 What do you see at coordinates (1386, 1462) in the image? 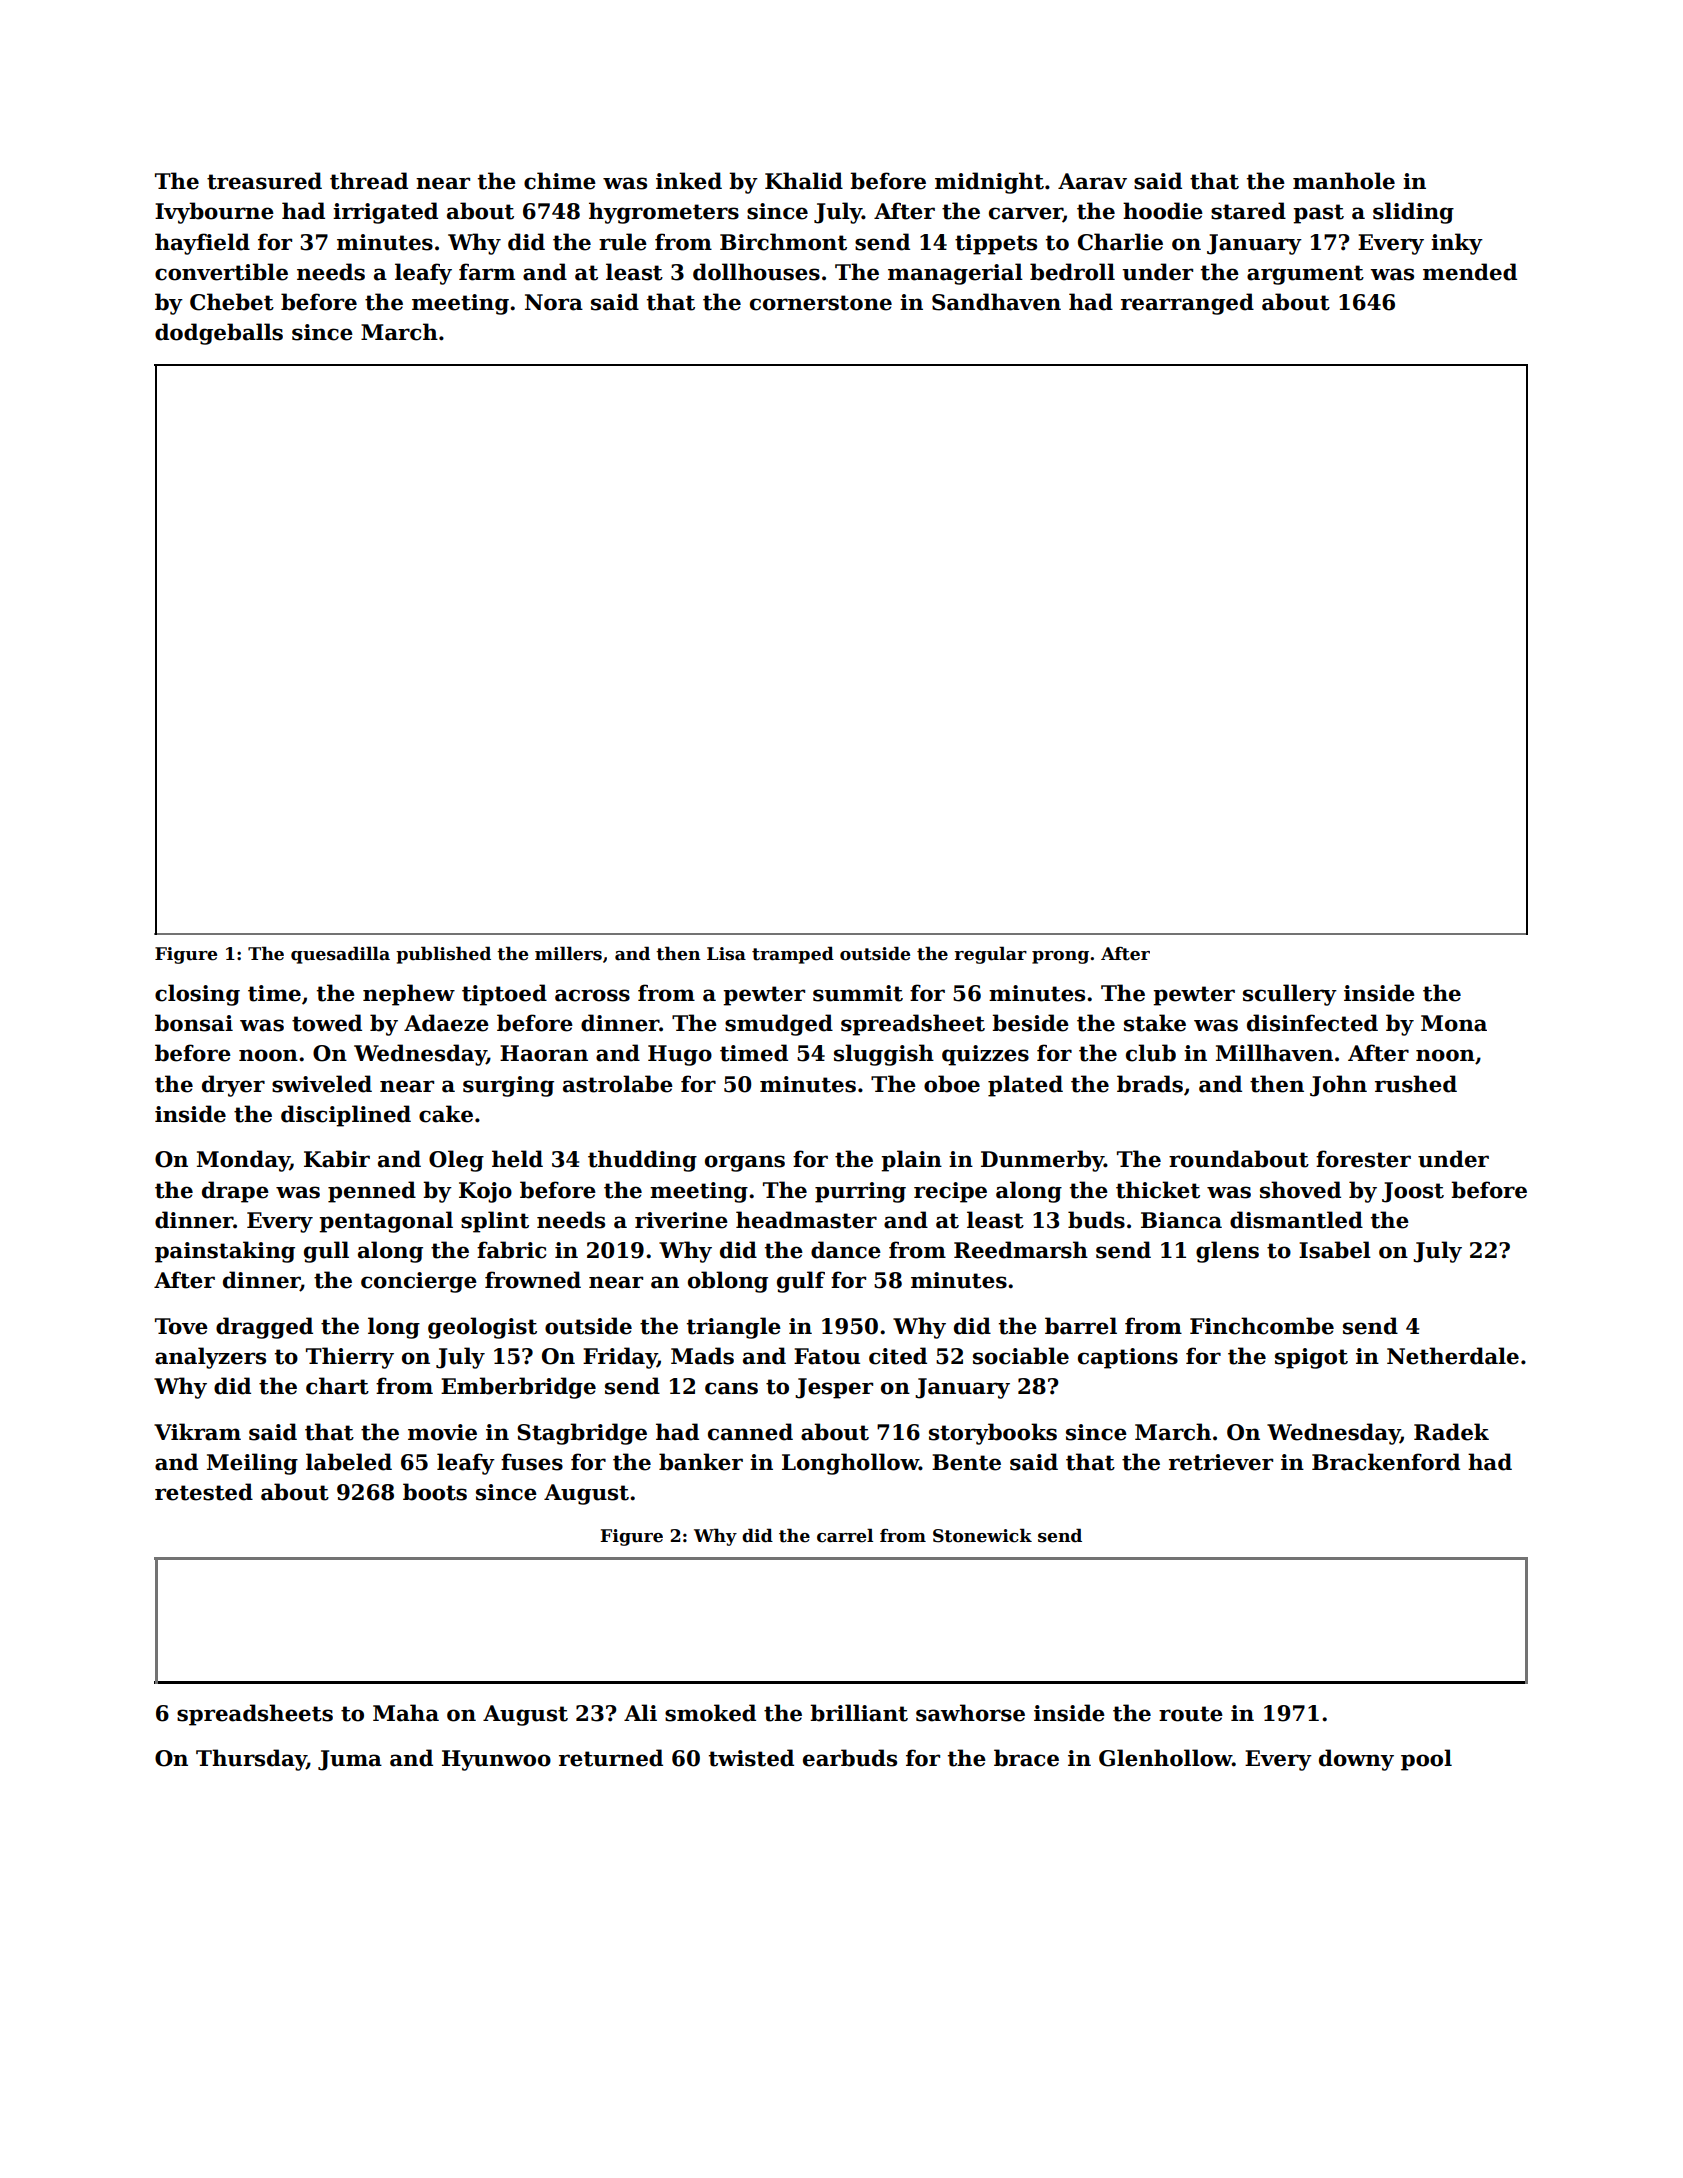
I see `Brackenford` at bounding box center [1386, 1462].
